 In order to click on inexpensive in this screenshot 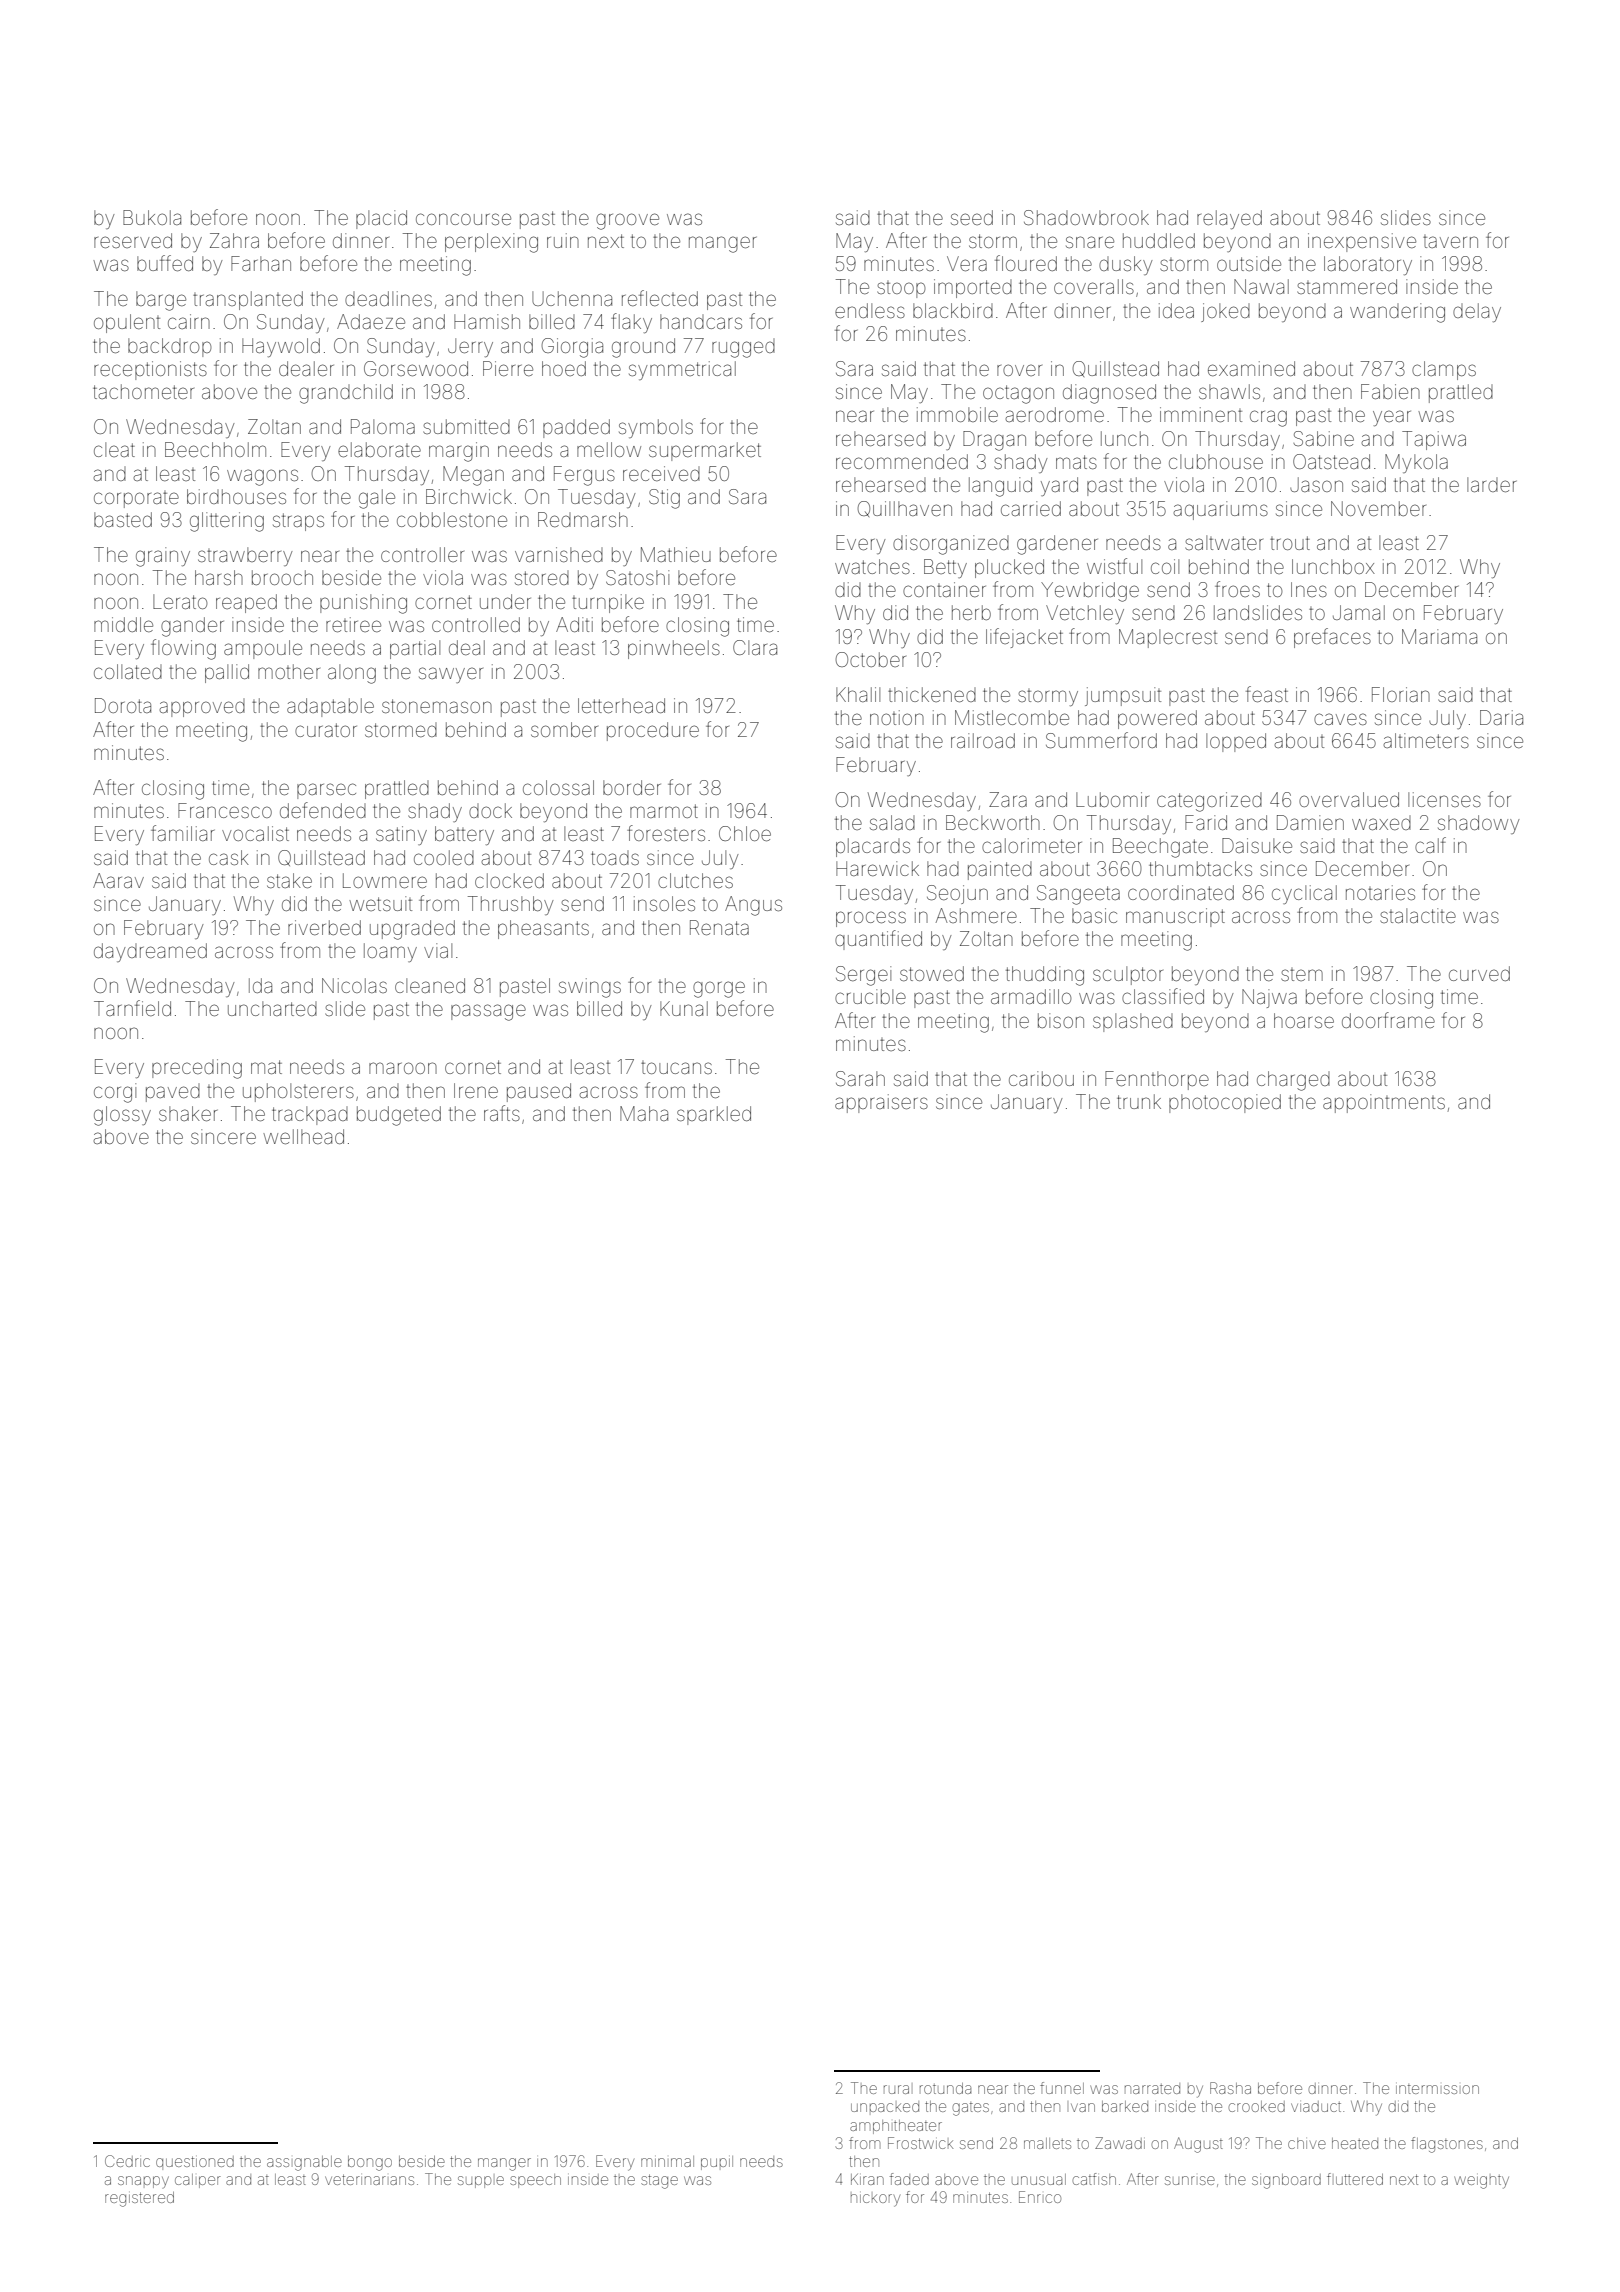, I will do `click(1362, 242)`.
